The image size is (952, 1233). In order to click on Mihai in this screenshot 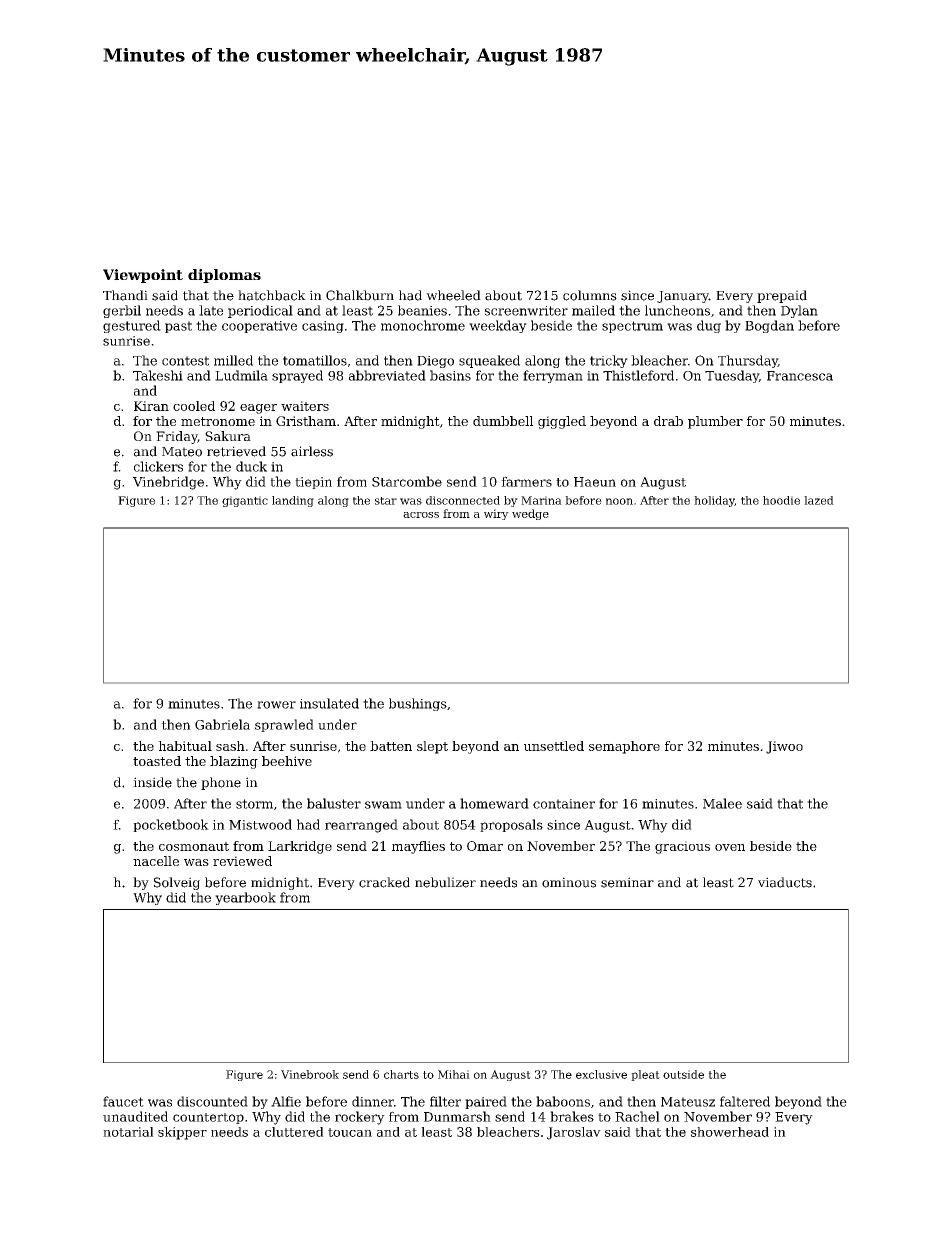, I will do `click(454, 1074)`.
